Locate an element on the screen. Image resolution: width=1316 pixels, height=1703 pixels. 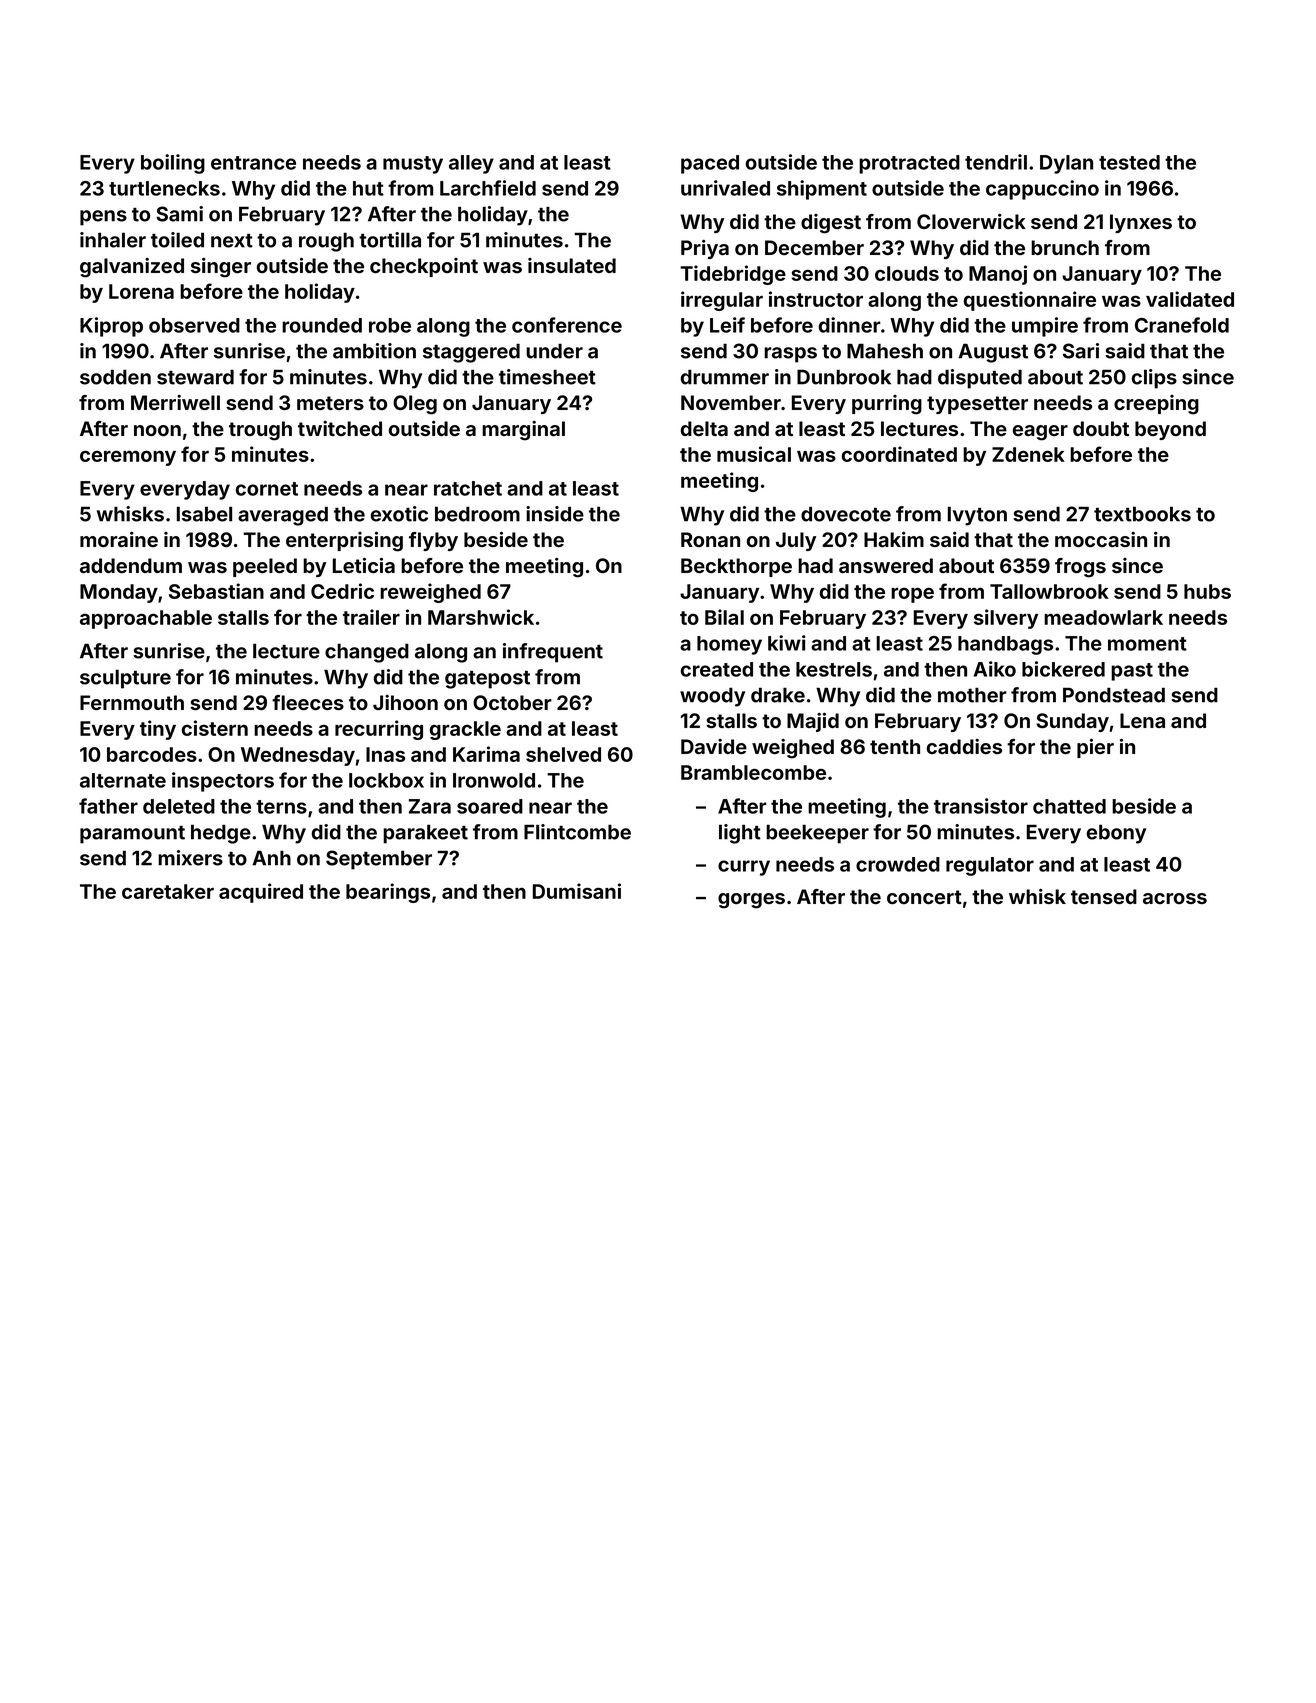
silvery is located at coordinates (1006, 619).
